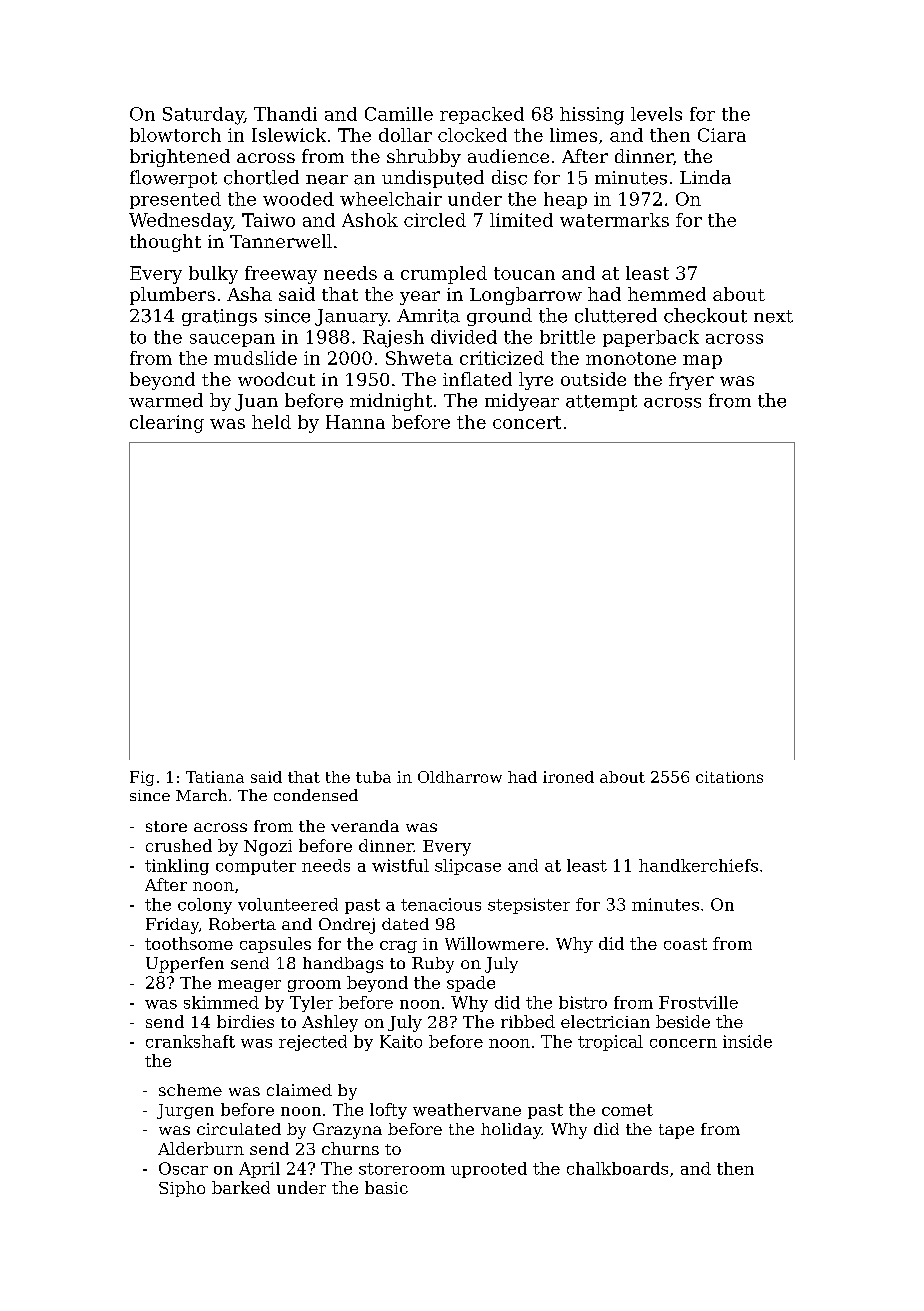  Describe the element at coordinates (271, 422) in the screenshot. I see `held` at that location.
